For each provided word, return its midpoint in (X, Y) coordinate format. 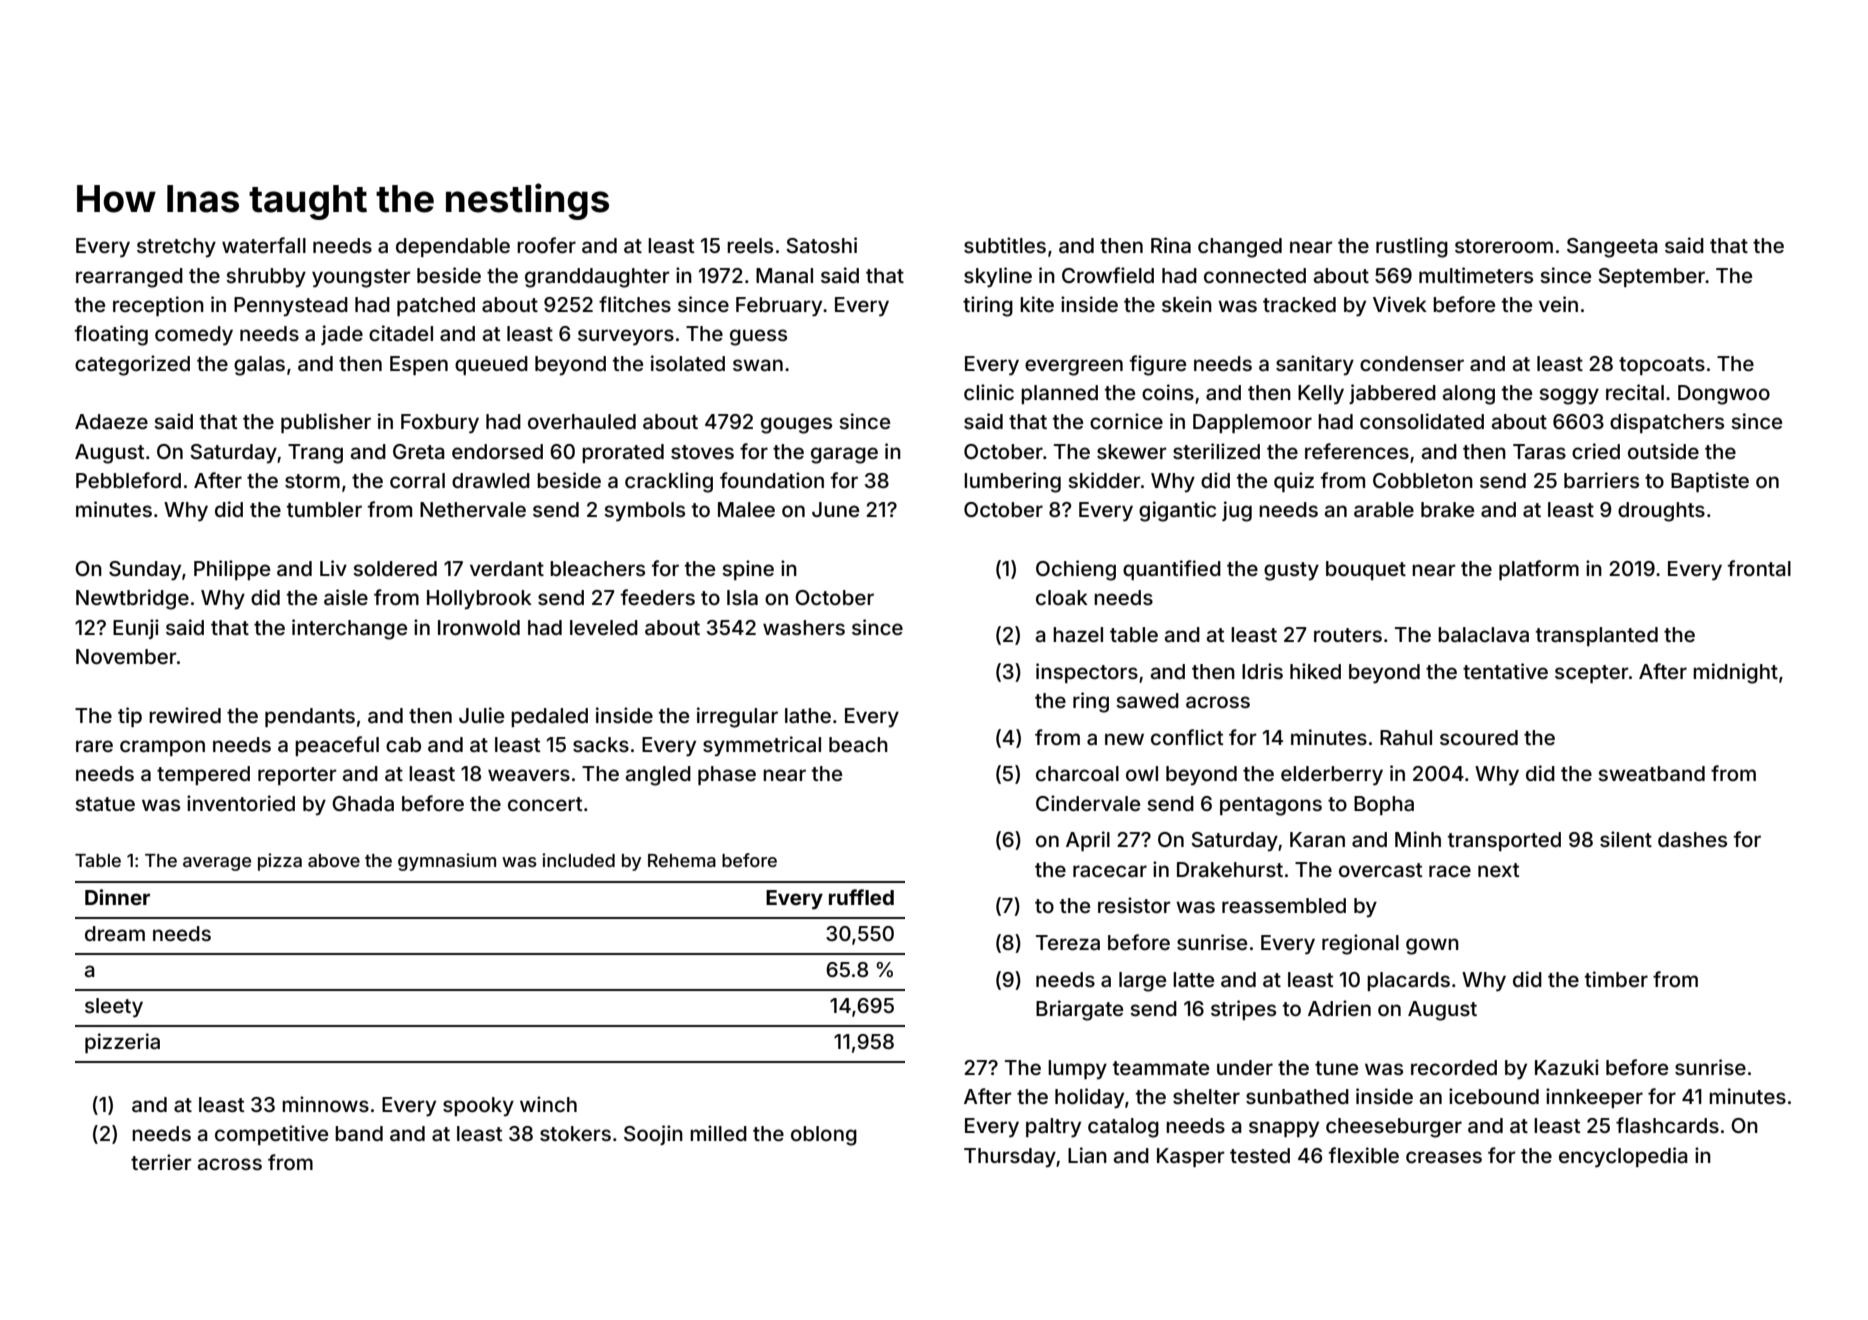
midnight (1735, 673)
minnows (325, 1104)
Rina (1171, 245)
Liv (333, 568)
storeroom (1504, 246)
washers (804, 627)
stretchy (176, 248)
